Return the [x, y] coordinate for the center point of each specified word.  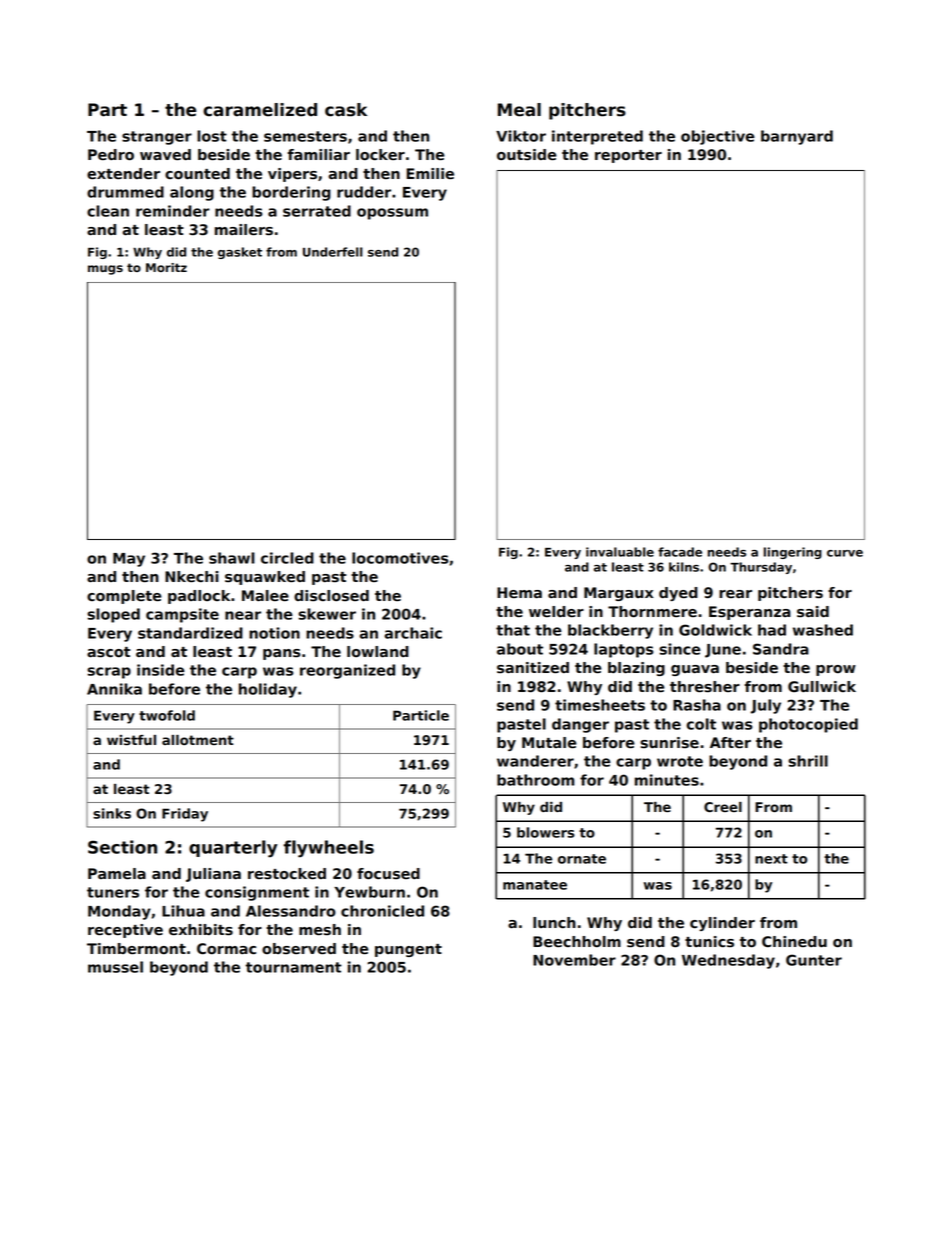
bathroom [536, 780]
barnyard [797, 137]
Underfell [333, 252]
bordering [291, 193]
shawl [232, 558]
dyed [678, 594]
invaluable [620, 552]
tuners [113, 892]
